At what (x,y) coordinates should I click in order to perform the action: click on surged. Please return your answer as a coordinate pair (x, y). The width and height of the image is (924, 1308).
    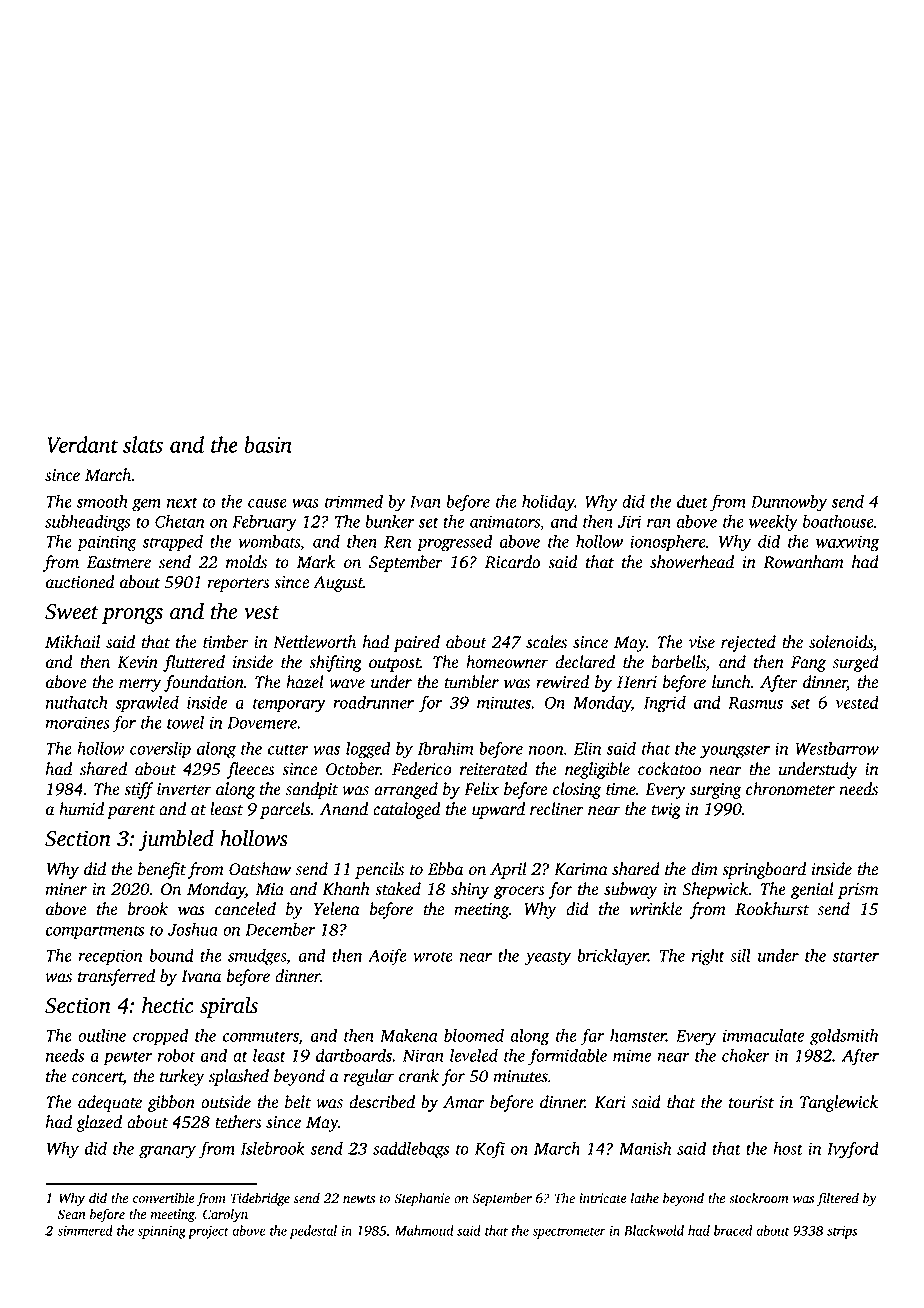
    Looking at the image, I should click on (855, 663).
